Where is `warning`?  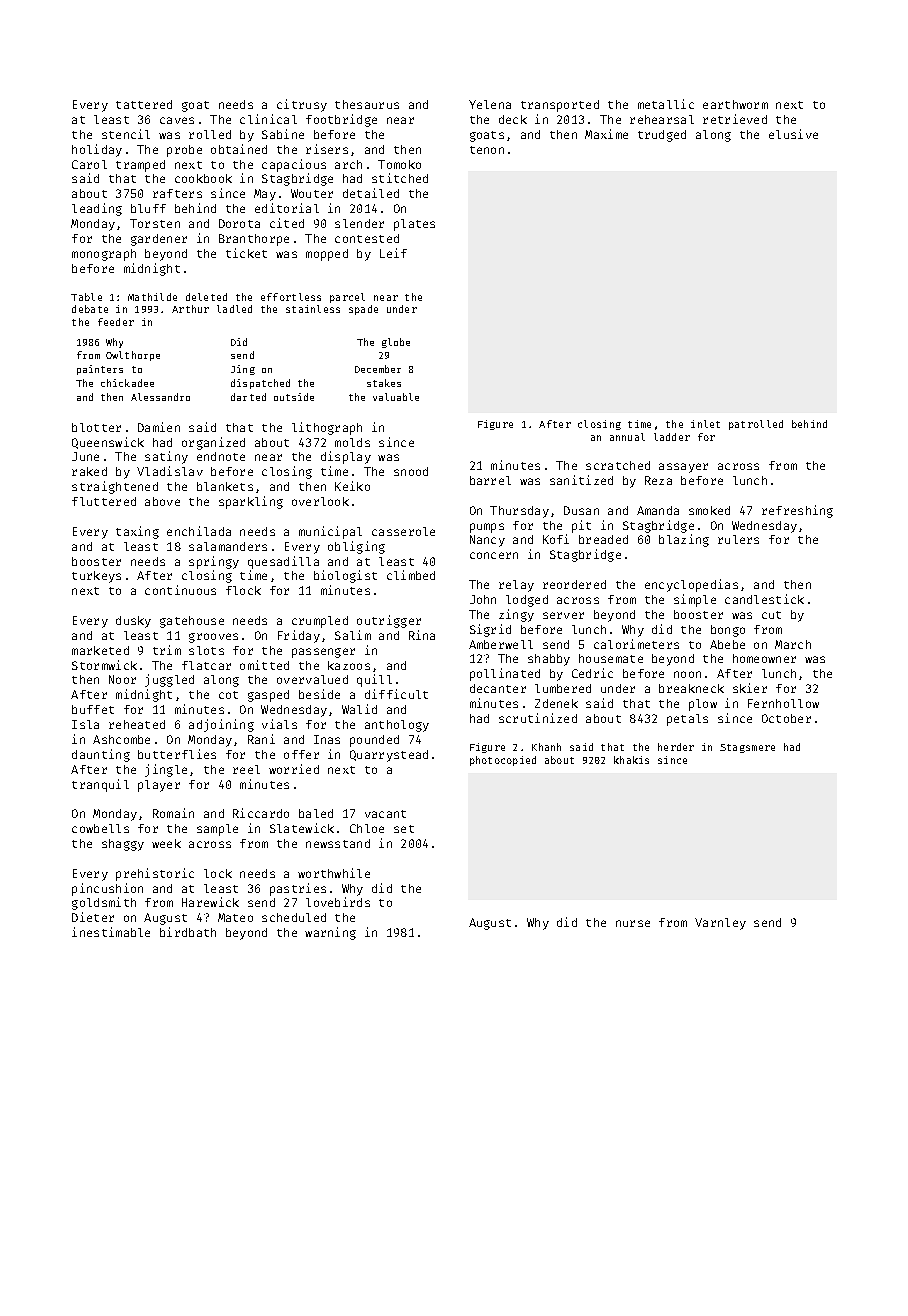
warning is located at coordinates (330, 933).
